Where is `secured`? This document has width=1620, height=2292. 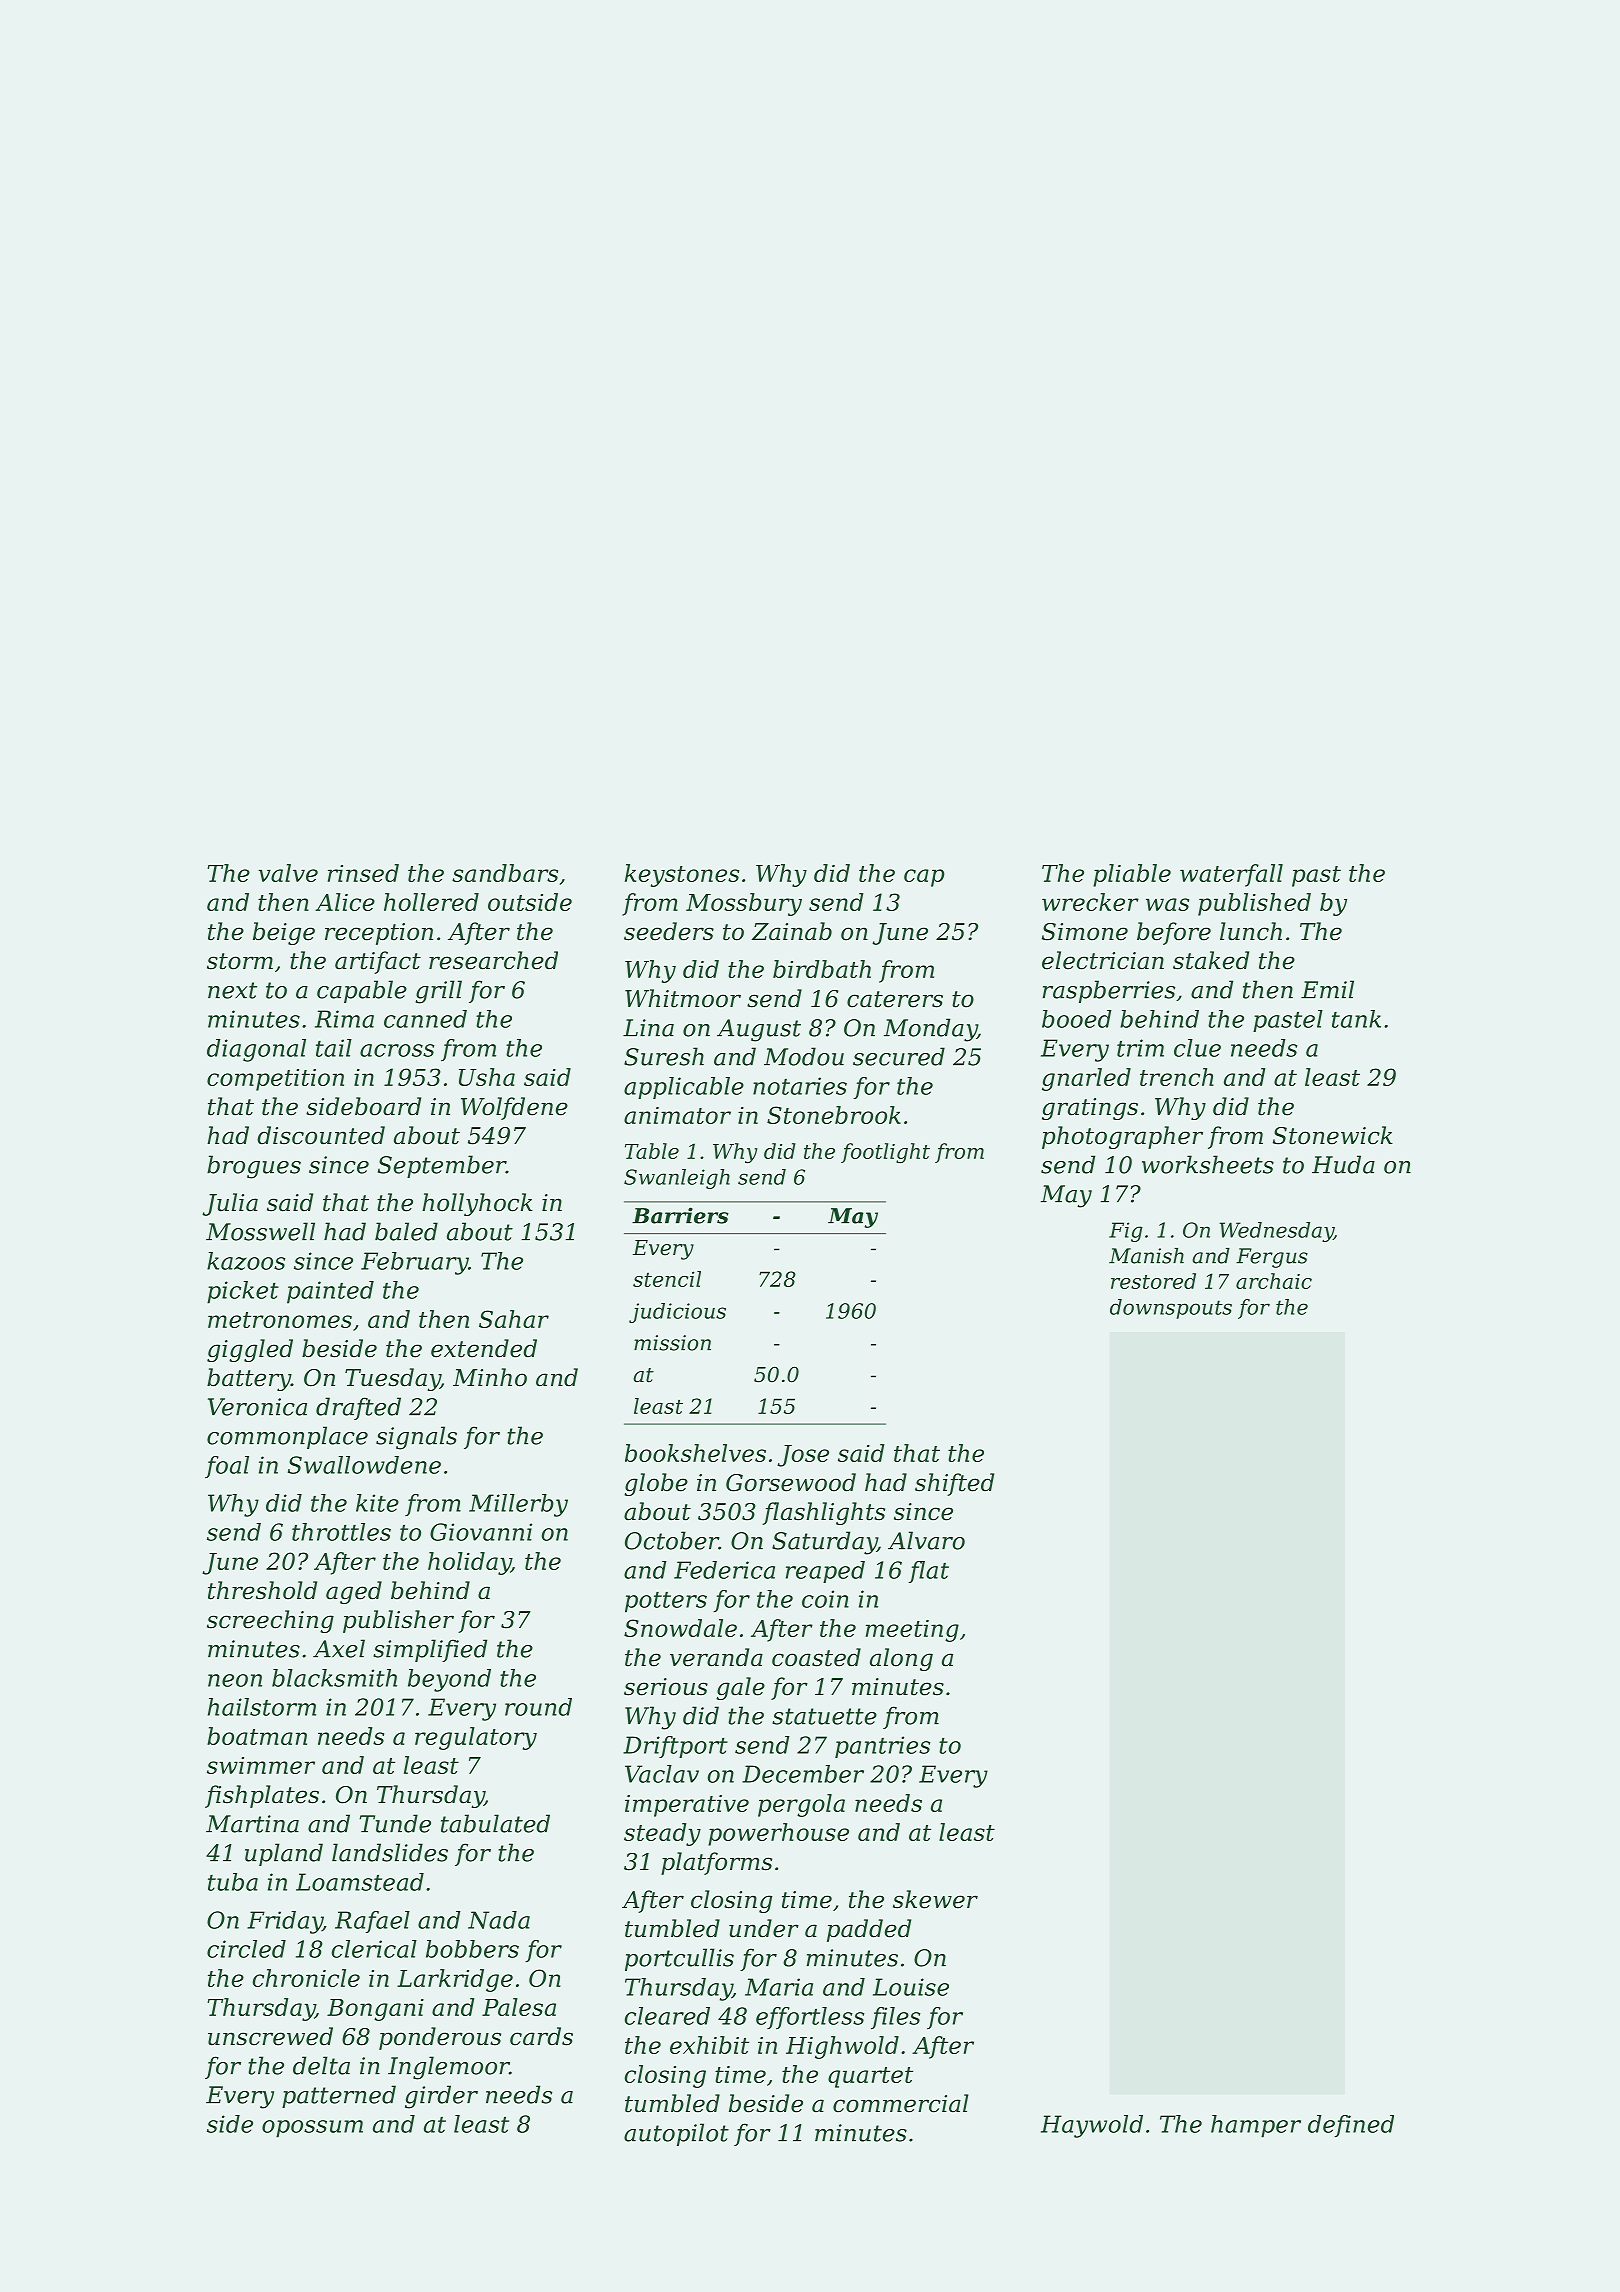 secured is located at coordinates (899, 1056).
